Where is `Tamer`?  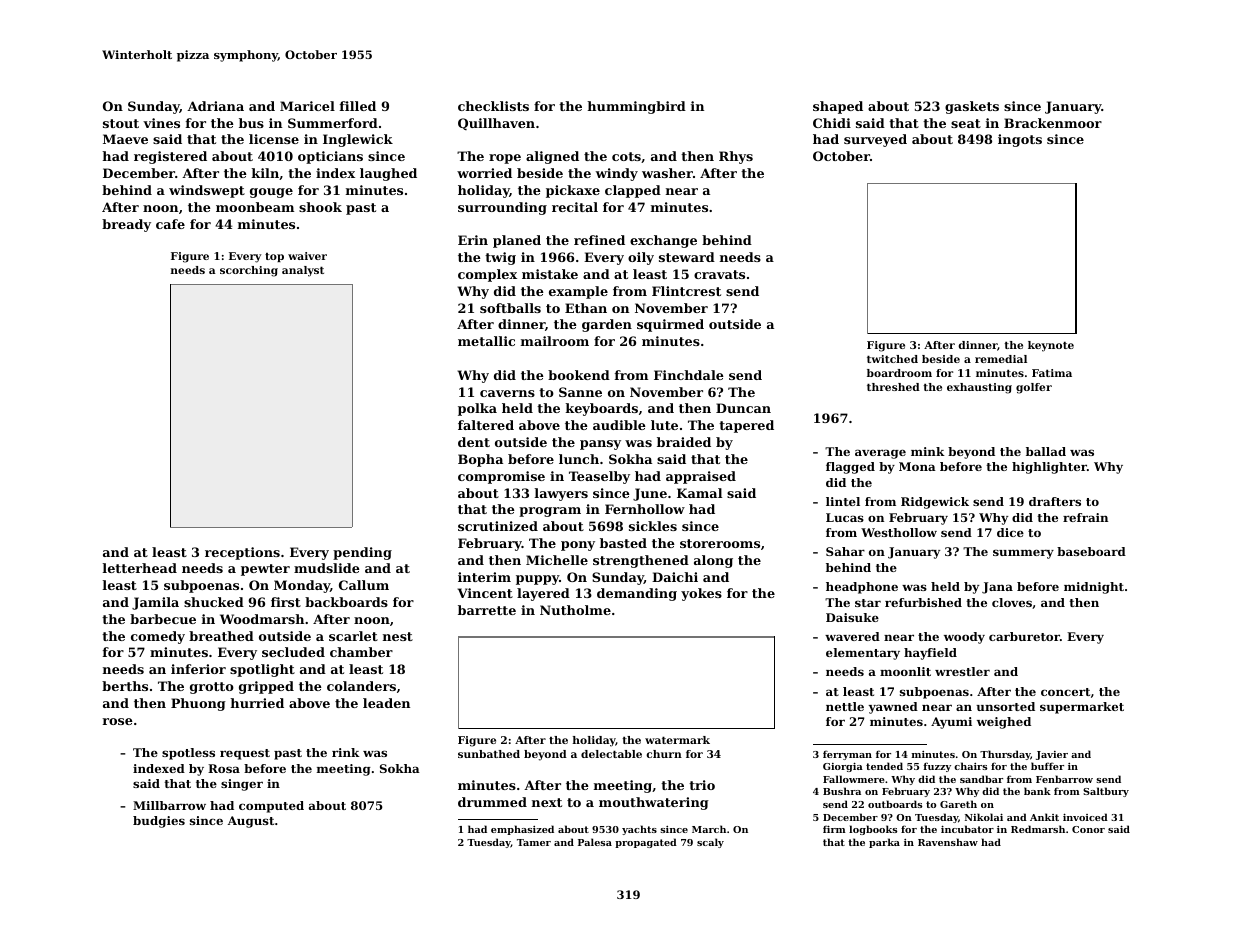 Tamer is located at coordinates (534, 842).
